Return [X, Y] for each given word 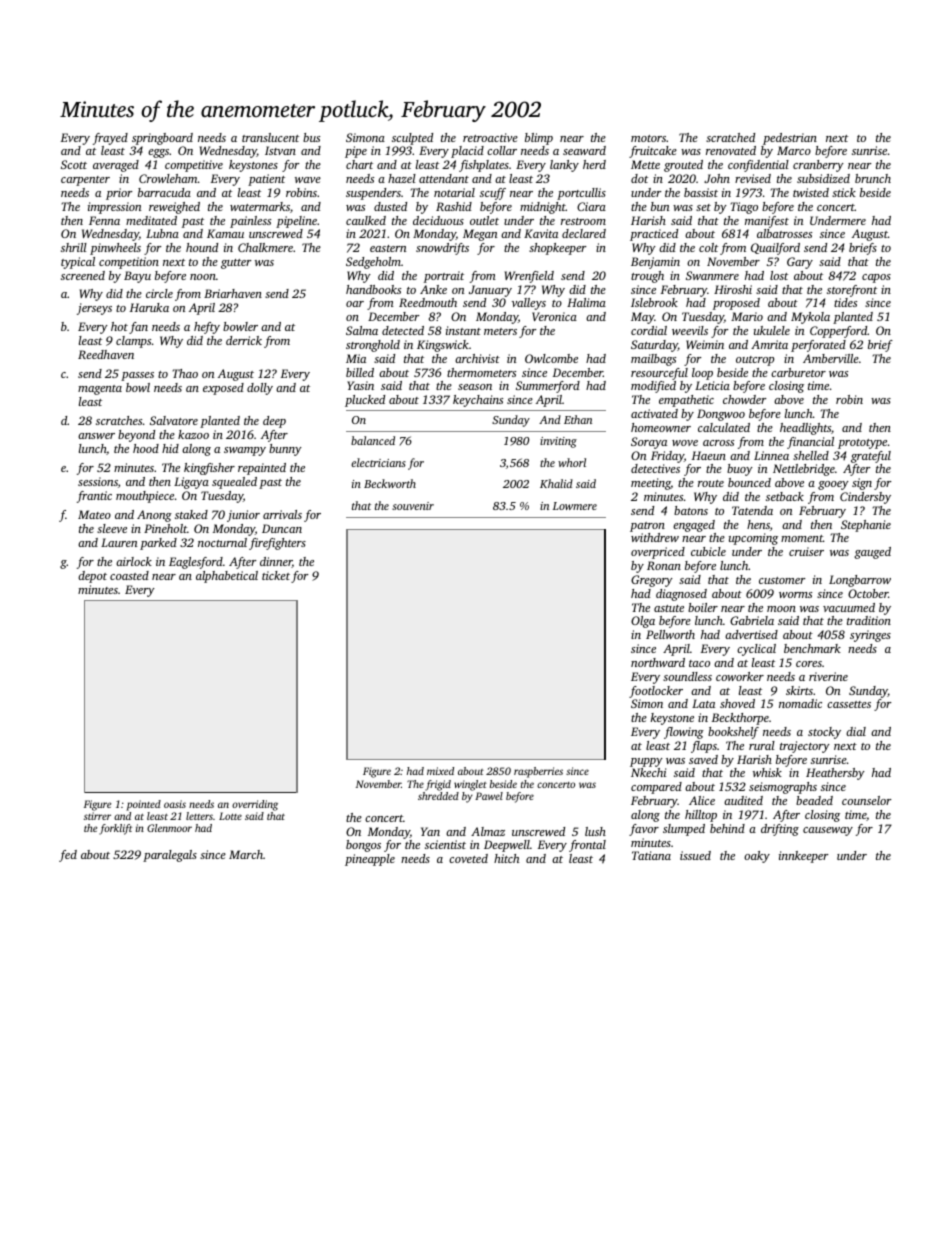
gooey [833, 485]
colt [708, 247]
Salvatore [174, 420]
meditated [151, 220]
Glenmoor [169, 828]
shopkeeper [558, 249]
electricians [378, 462]
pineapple [370, 860]
